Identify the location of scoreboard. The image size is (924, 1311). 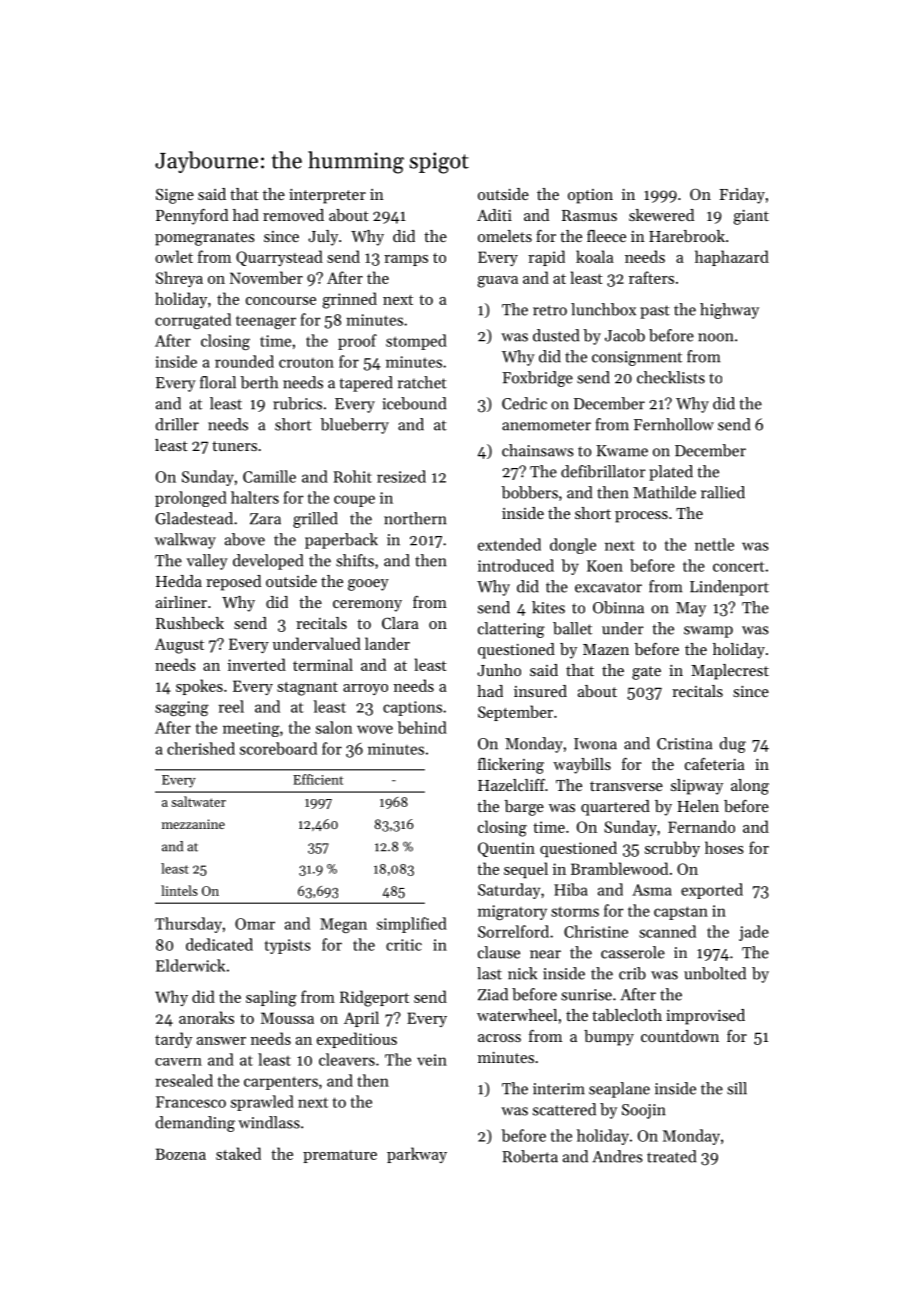
(278, 748).
